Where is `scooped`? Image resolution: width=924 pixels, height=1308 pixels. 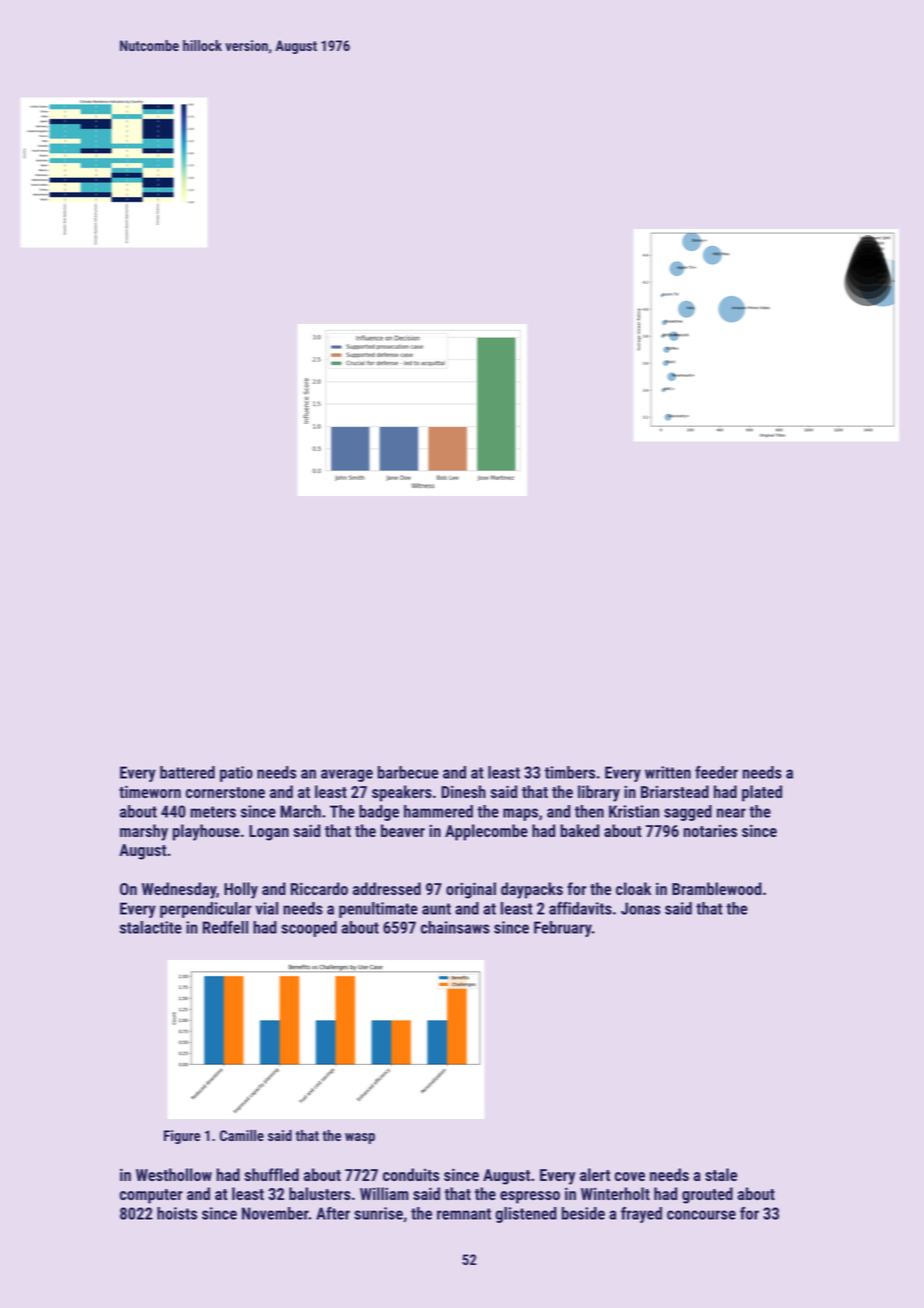
scooped is located at coordinates (309, 929).
